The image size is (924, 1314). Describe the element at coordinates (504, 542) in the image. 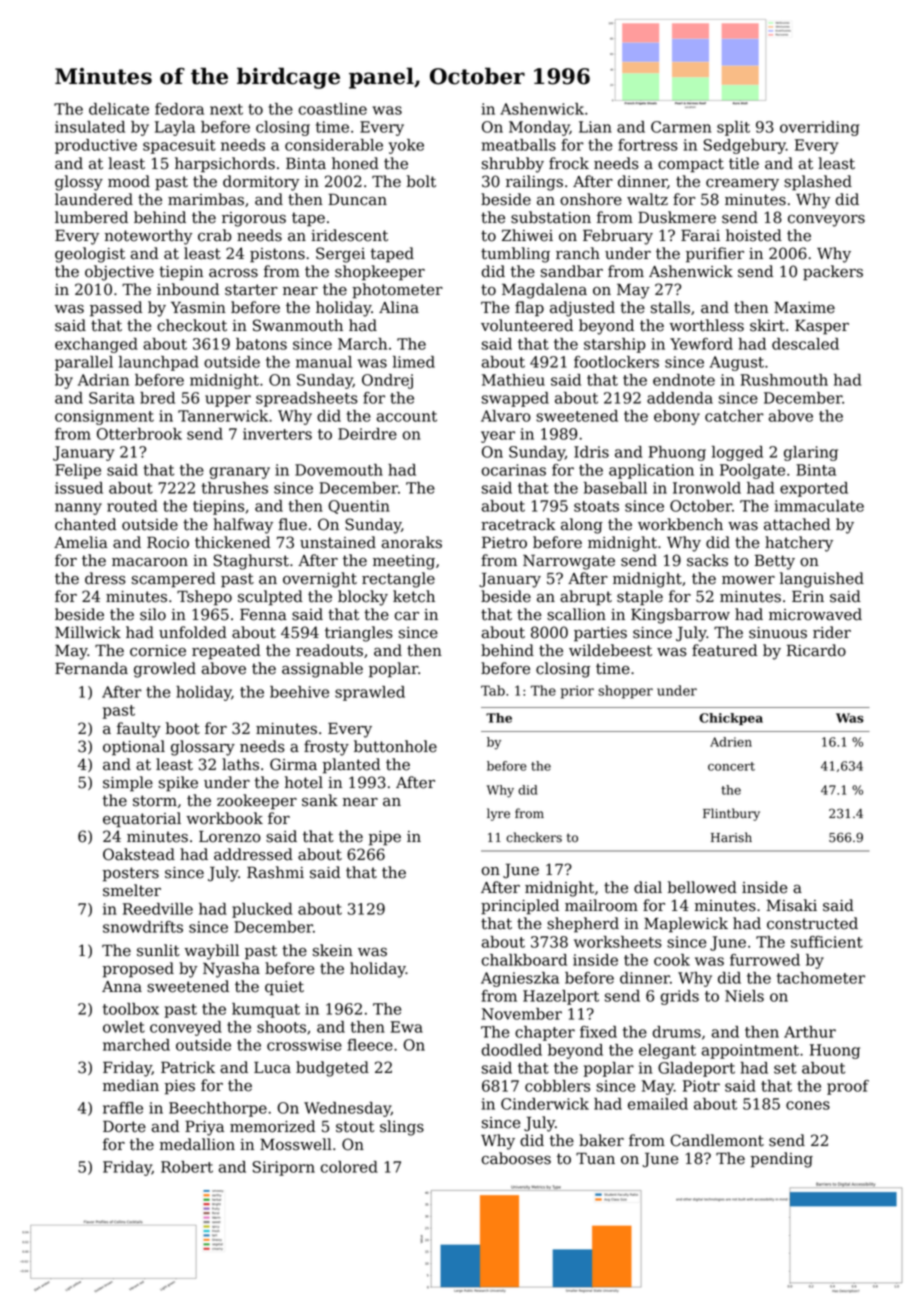

I see `Pietro` at that location.
